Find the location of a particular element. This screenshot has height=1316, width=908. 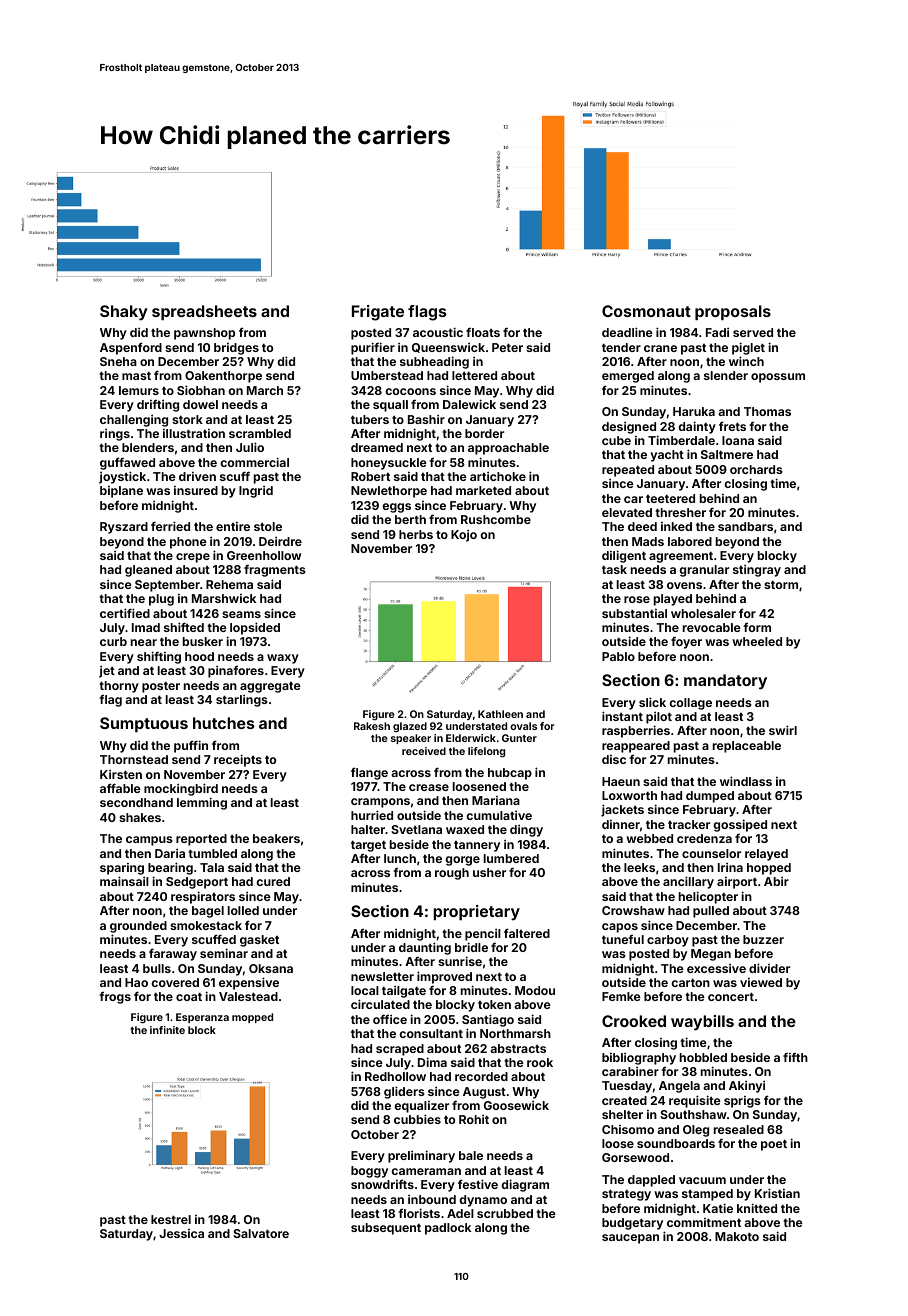

inbound is located at coordinates (432, 1199).
